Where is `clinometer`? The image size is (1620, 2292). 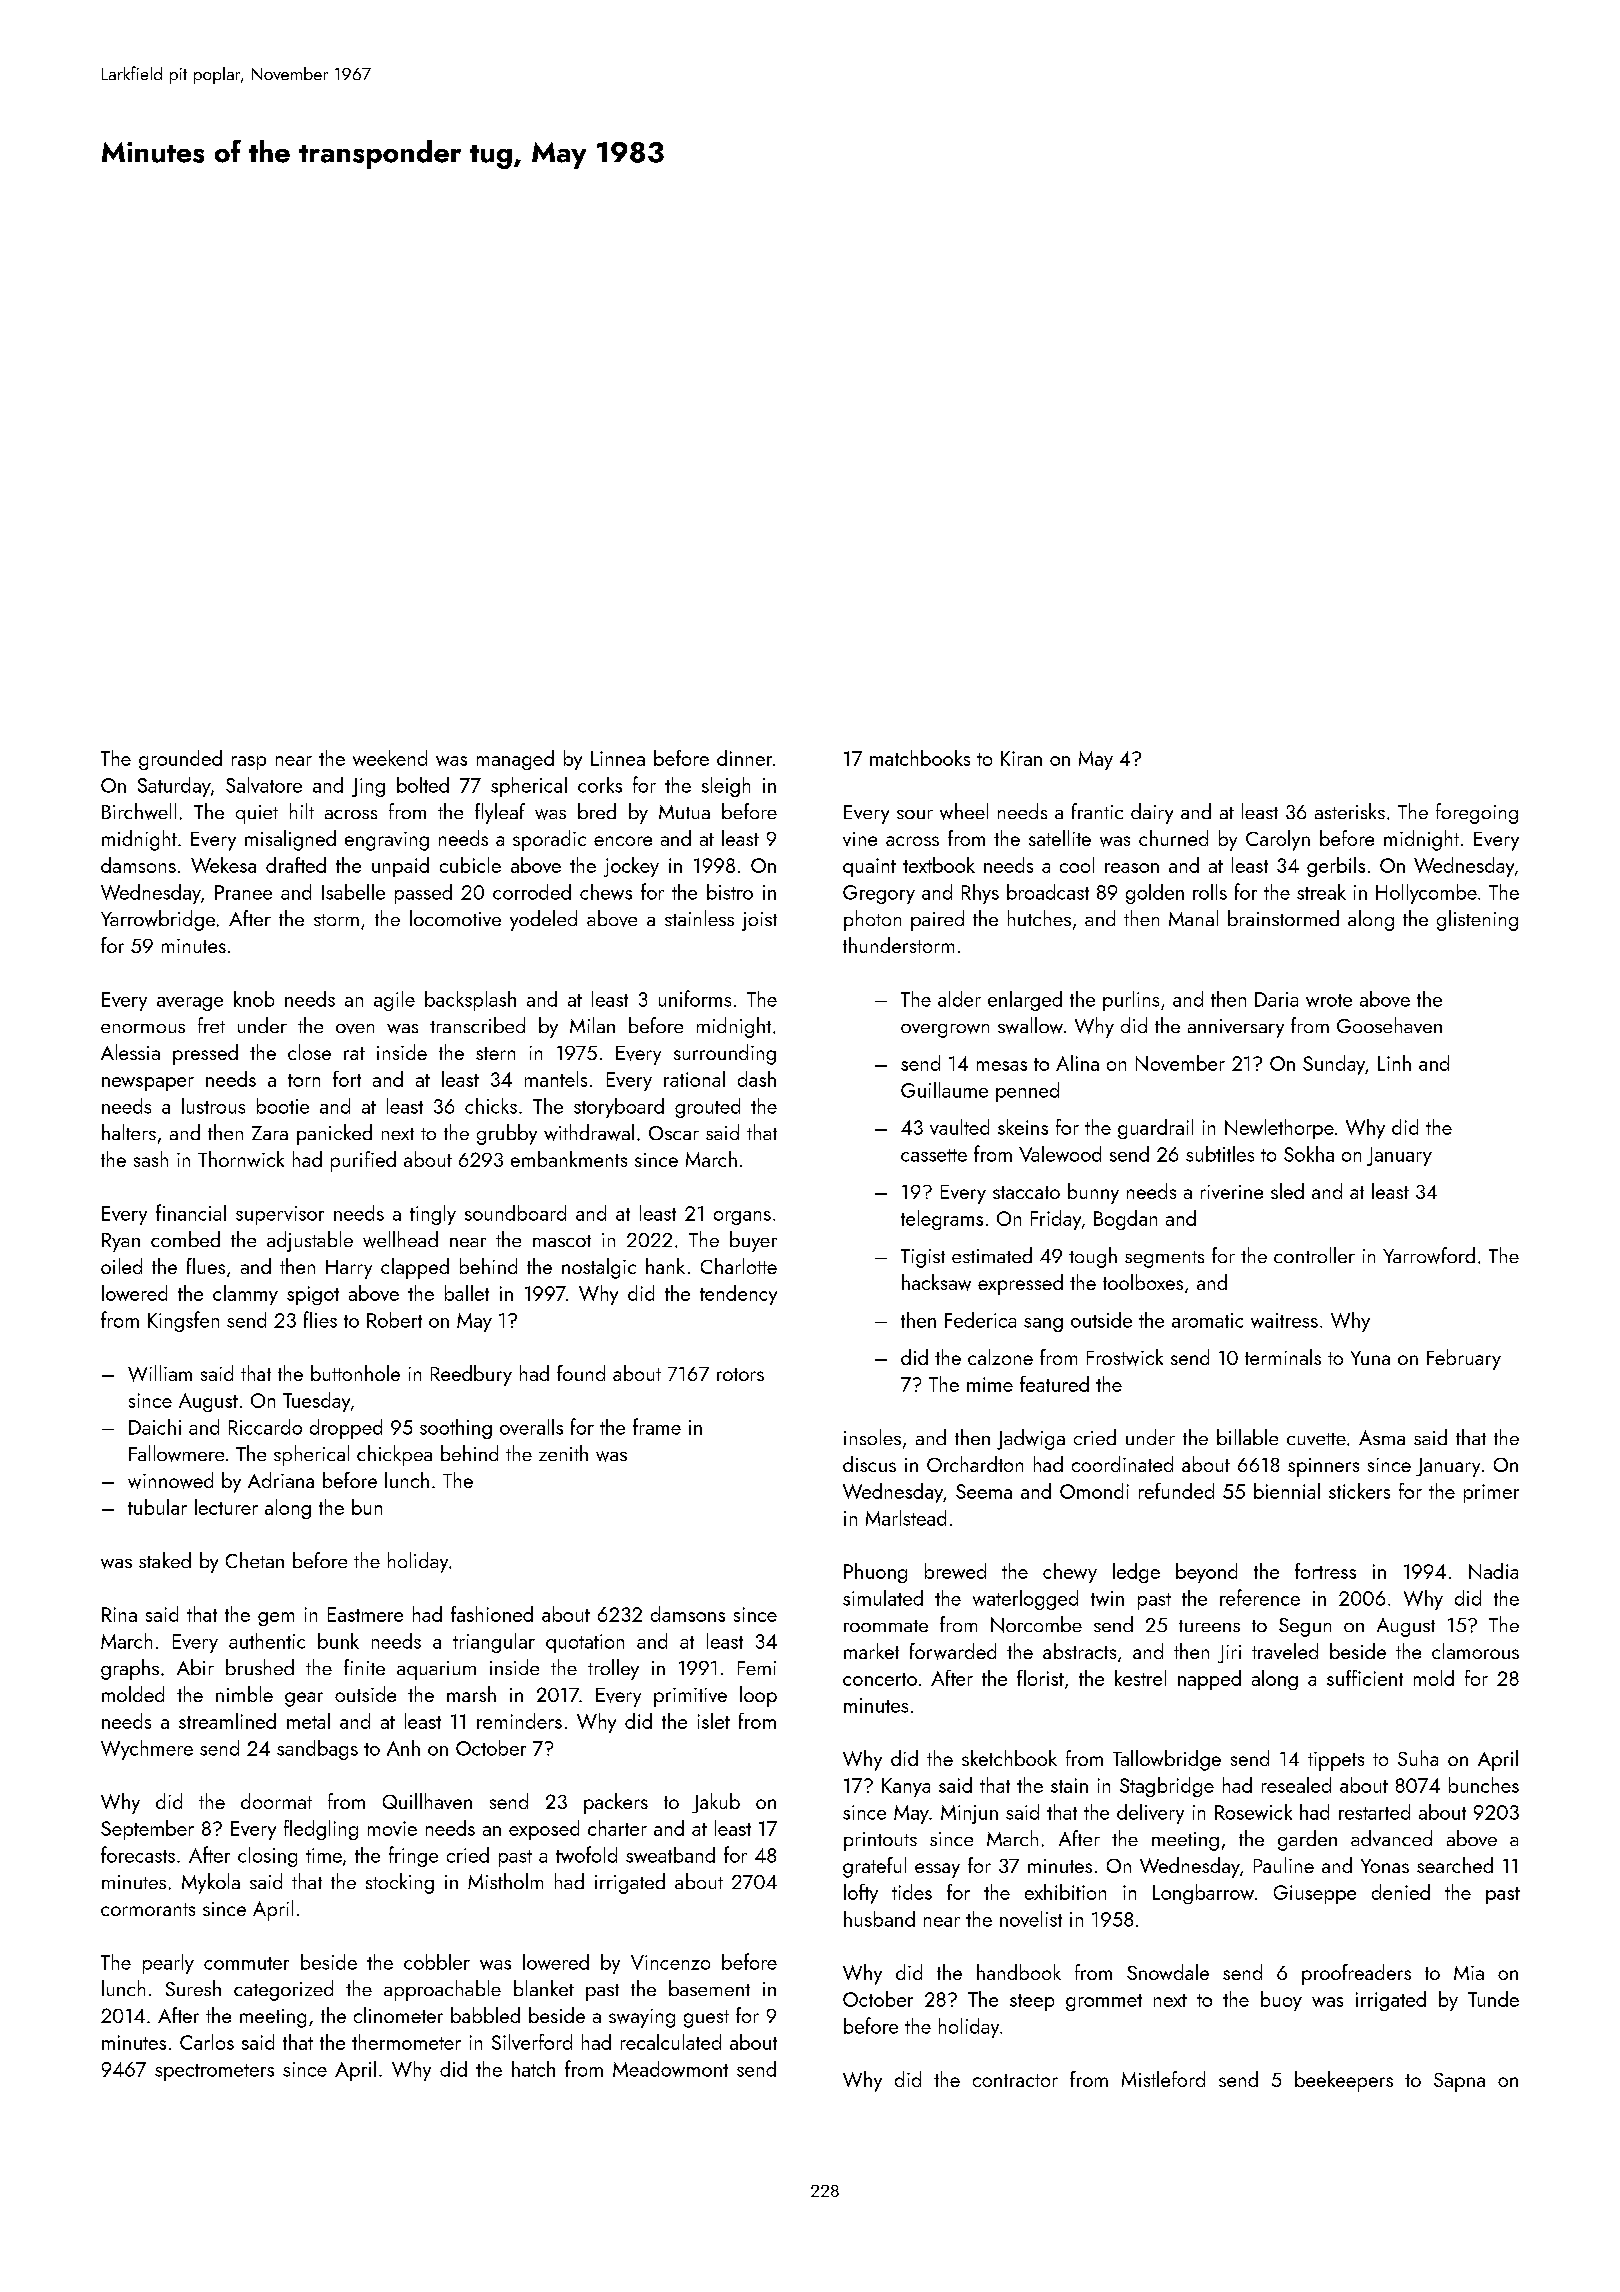
clinometer is located at coordinates (398, 2015).
